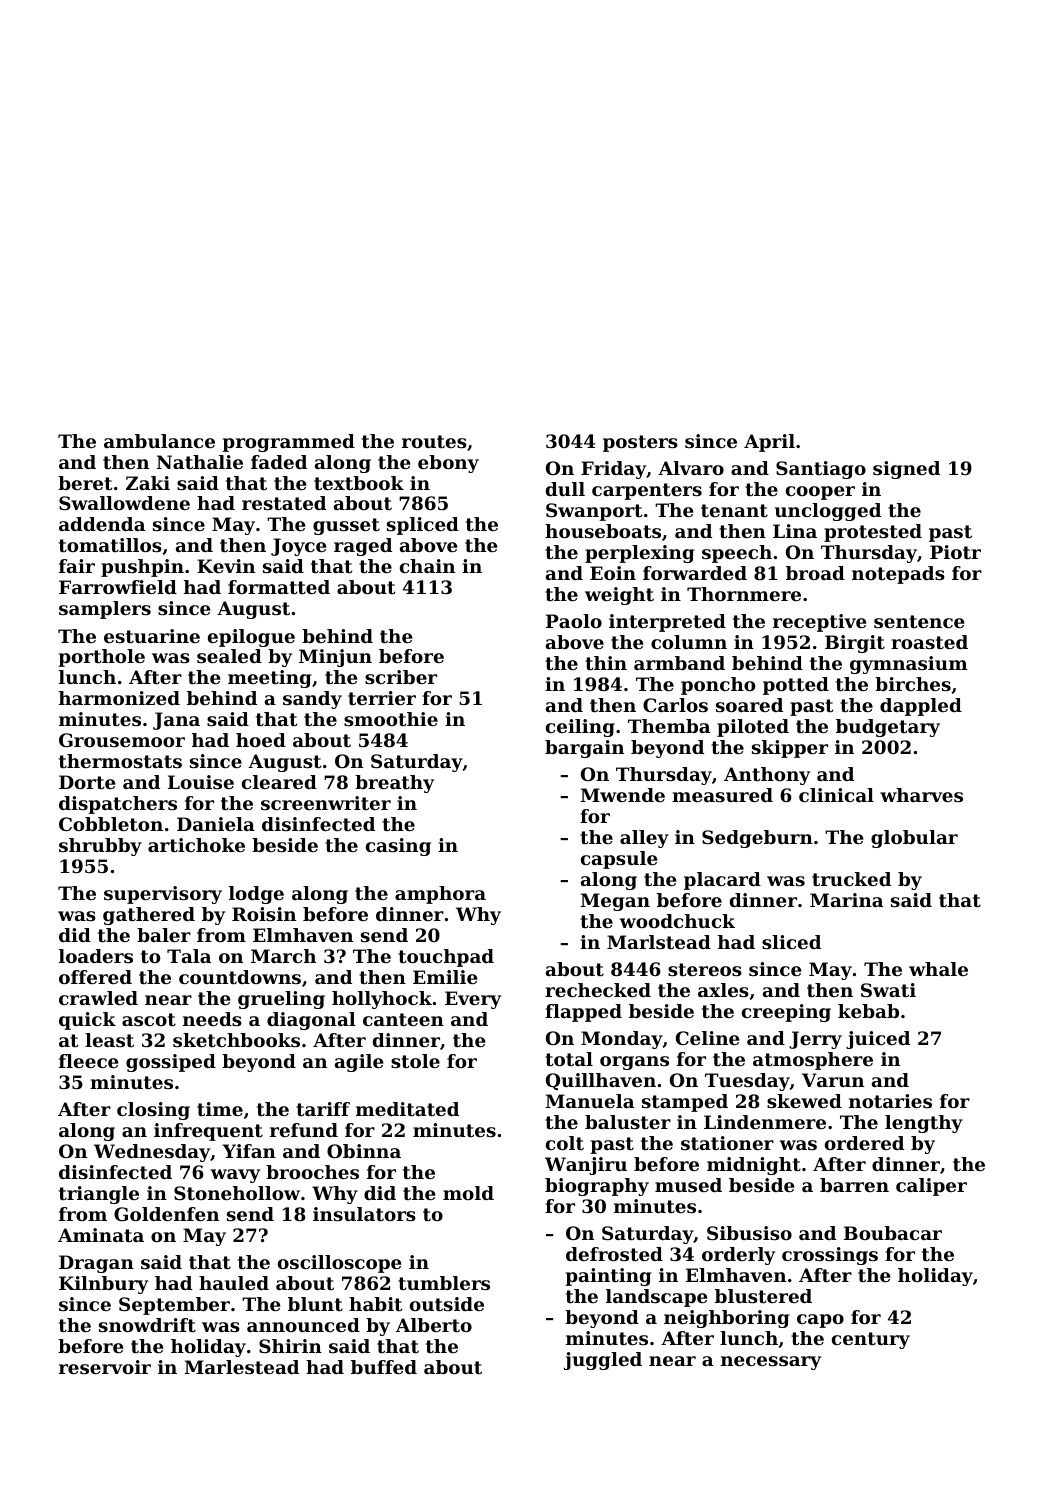  What do you see at coordinates (767, 776) in the screenshot?
I see `Anthony` at bounding box center [767, 776].
